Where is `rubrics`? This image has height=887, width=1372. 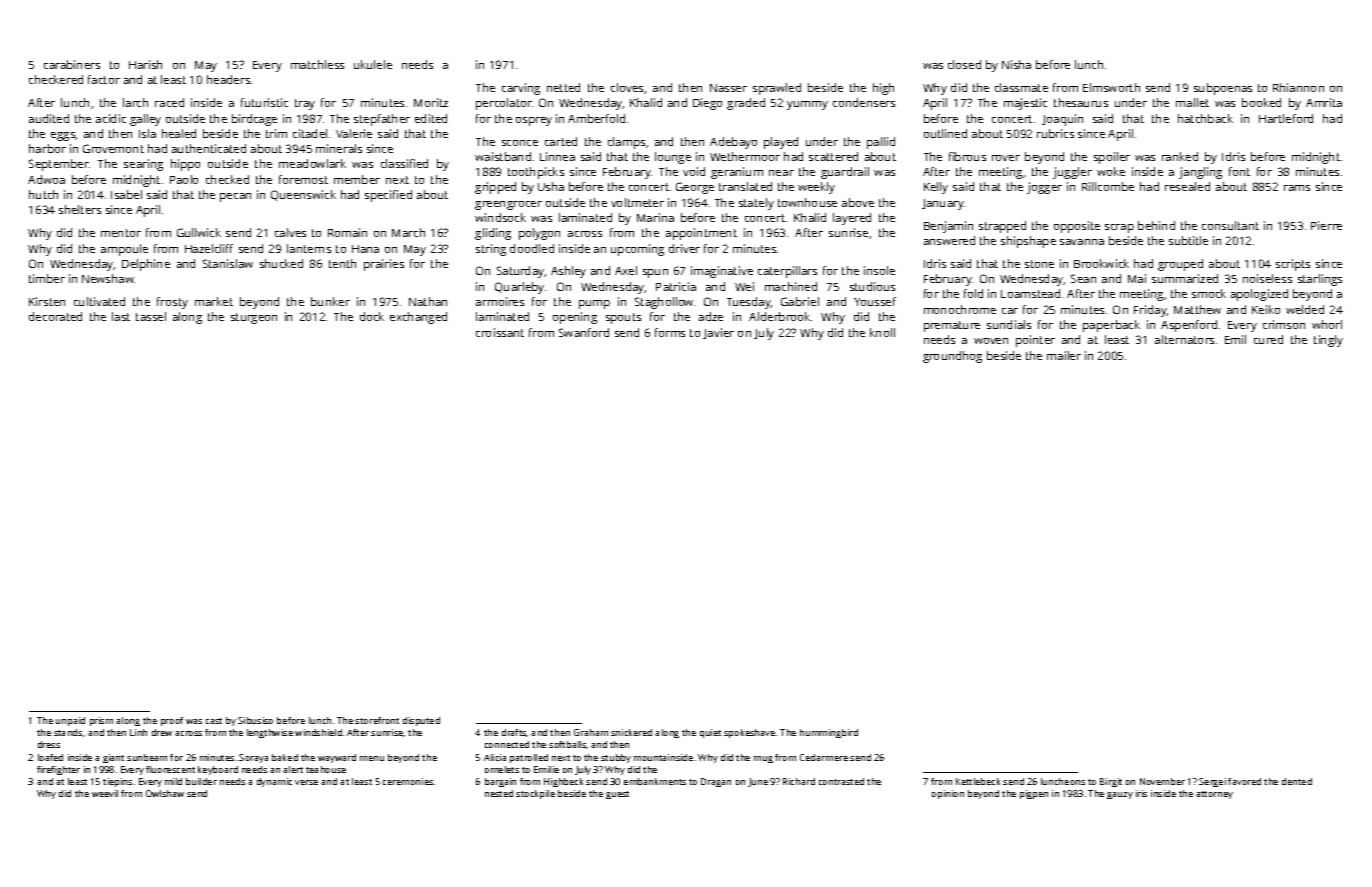 rubrics is located at coordinates (1055, 133).
